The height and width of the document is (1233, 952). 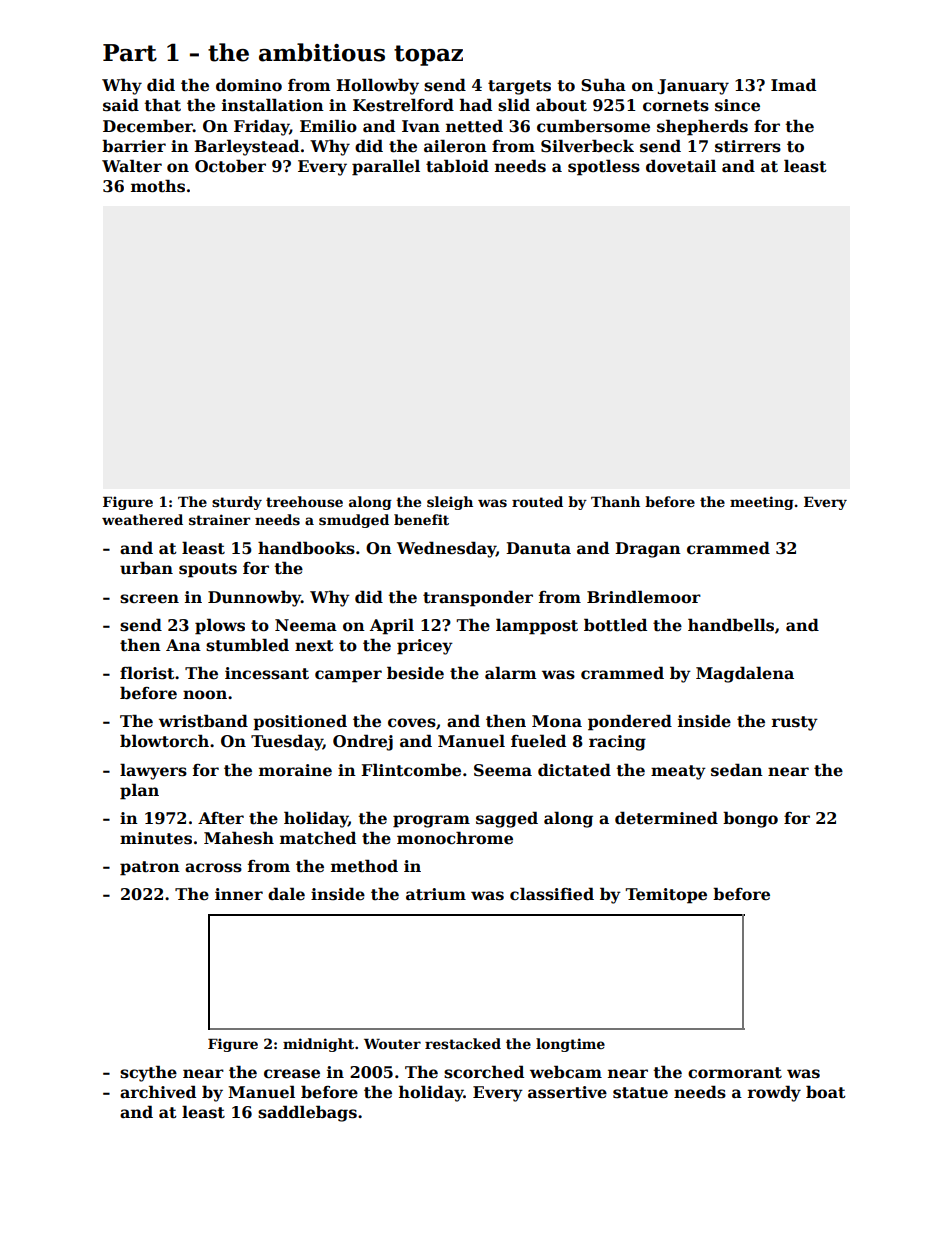 I want to click on routed, so click(x=537, y=501).
